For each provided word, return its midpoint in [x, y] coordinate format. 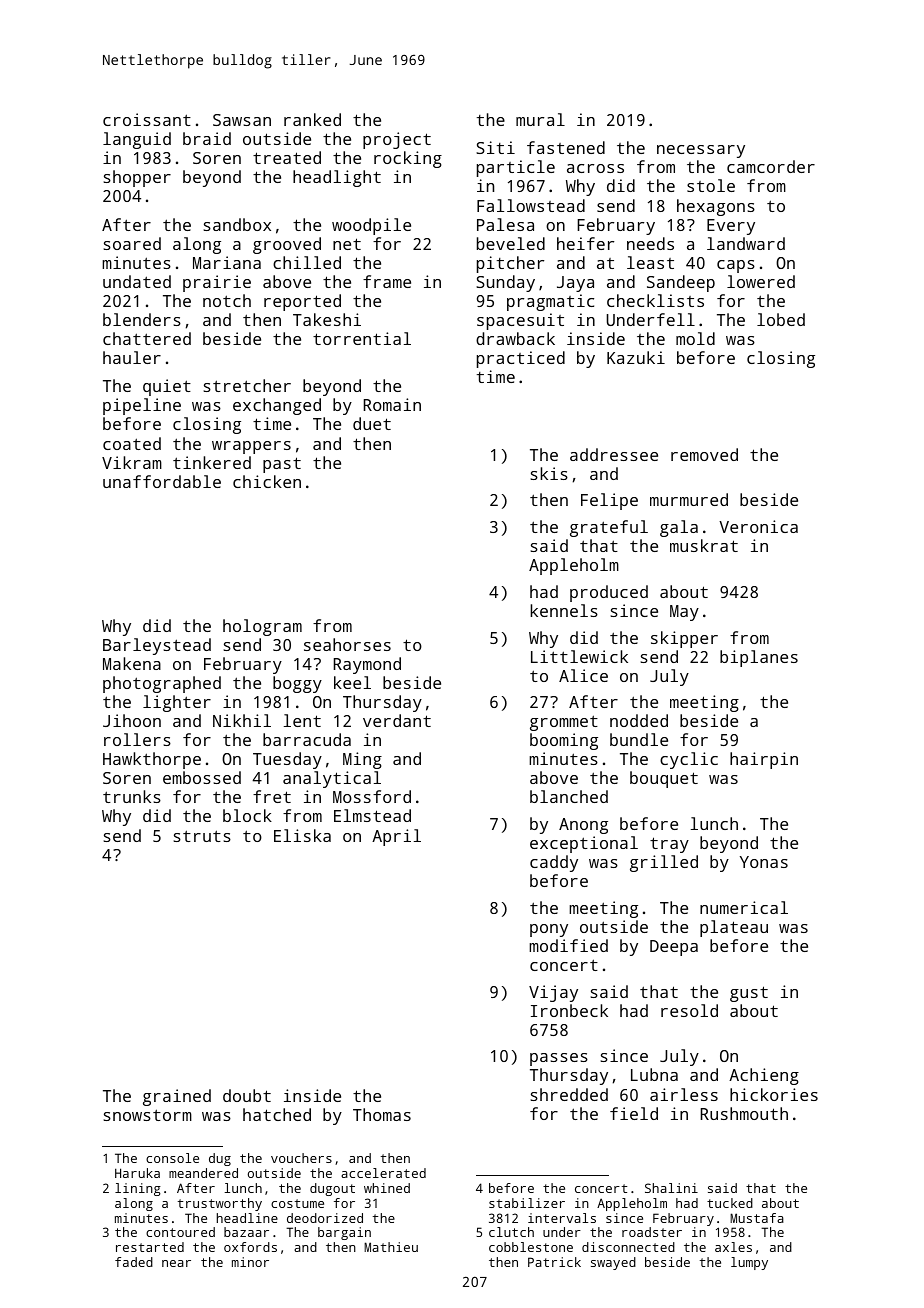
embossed [202, 777]
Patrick [554, 1262]
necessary [701, 151]
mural [540, 119]
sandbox [237, 224]
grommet [564, 723]
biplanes [759, 658]
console [172, 1158]
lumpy [749, 1263]
